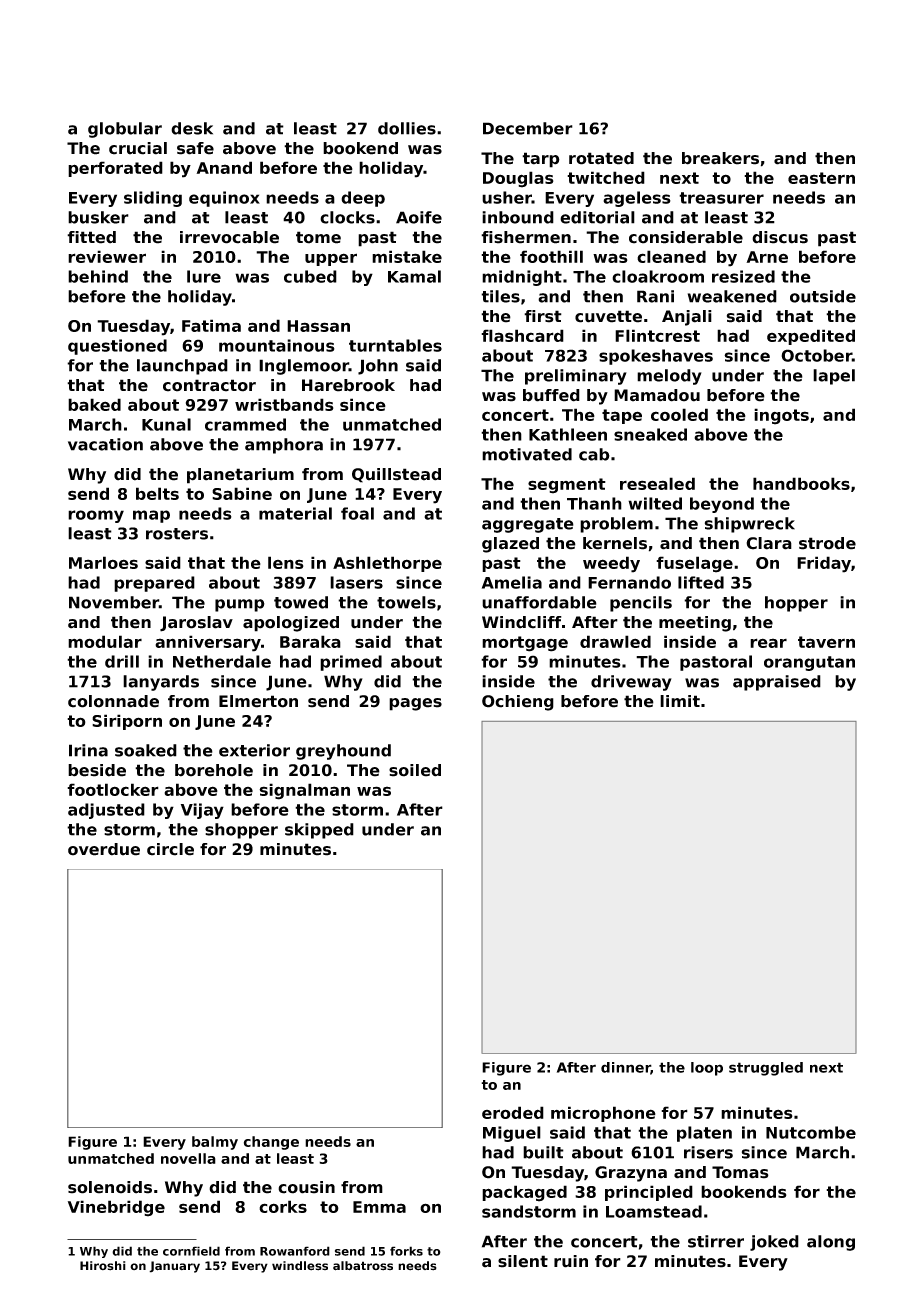  Describe the element at coordinates (192, 128) in the document. I see `desk` at that location.
